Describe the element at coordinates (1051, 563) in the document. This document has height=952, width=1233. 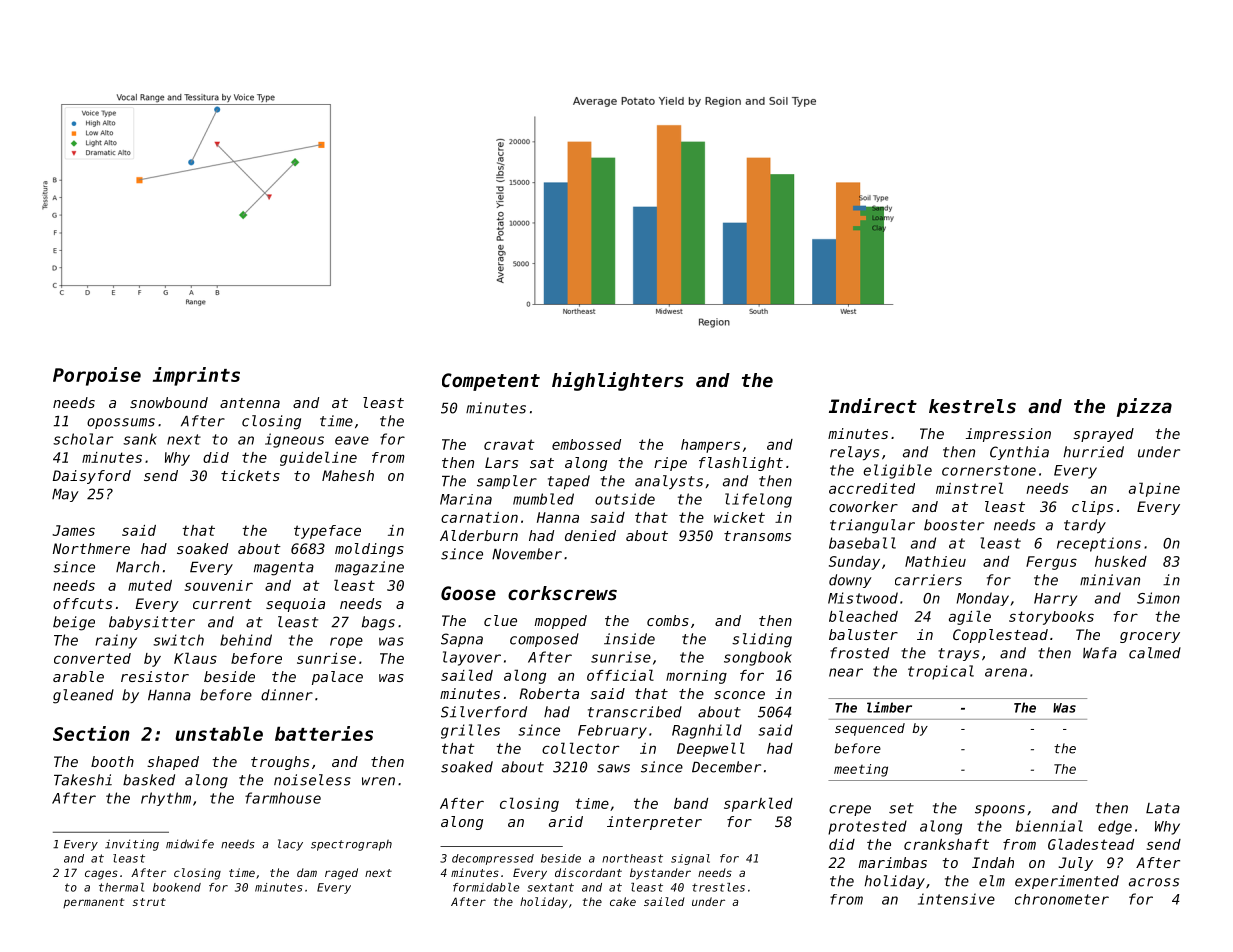
I see `Fergus` at that location.
